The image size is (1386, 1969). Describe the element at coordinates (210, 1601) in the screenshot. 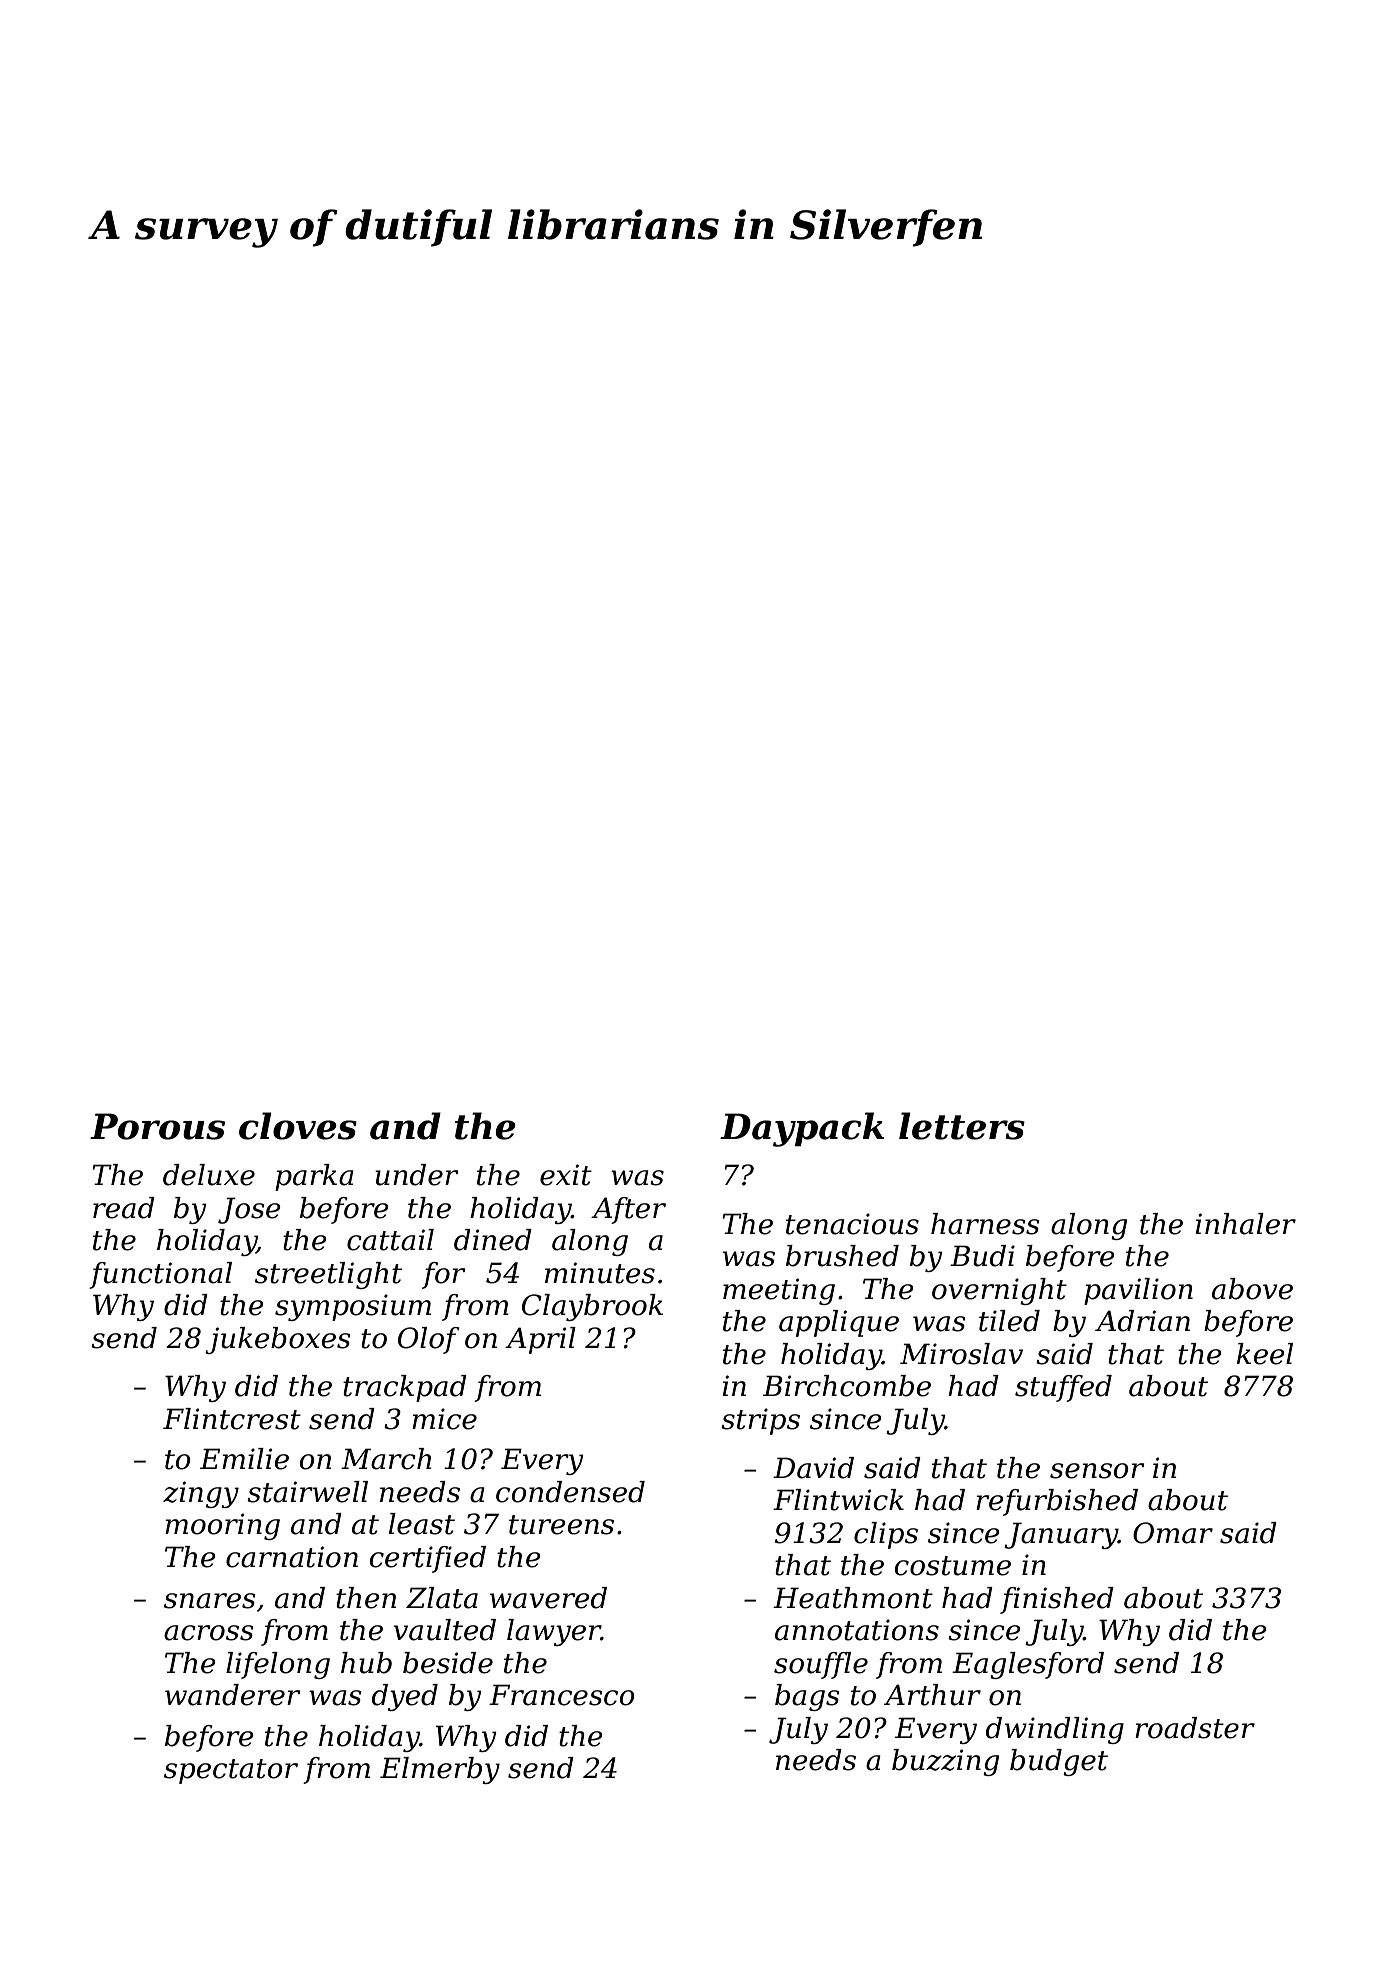

I see `snares` at that location.
